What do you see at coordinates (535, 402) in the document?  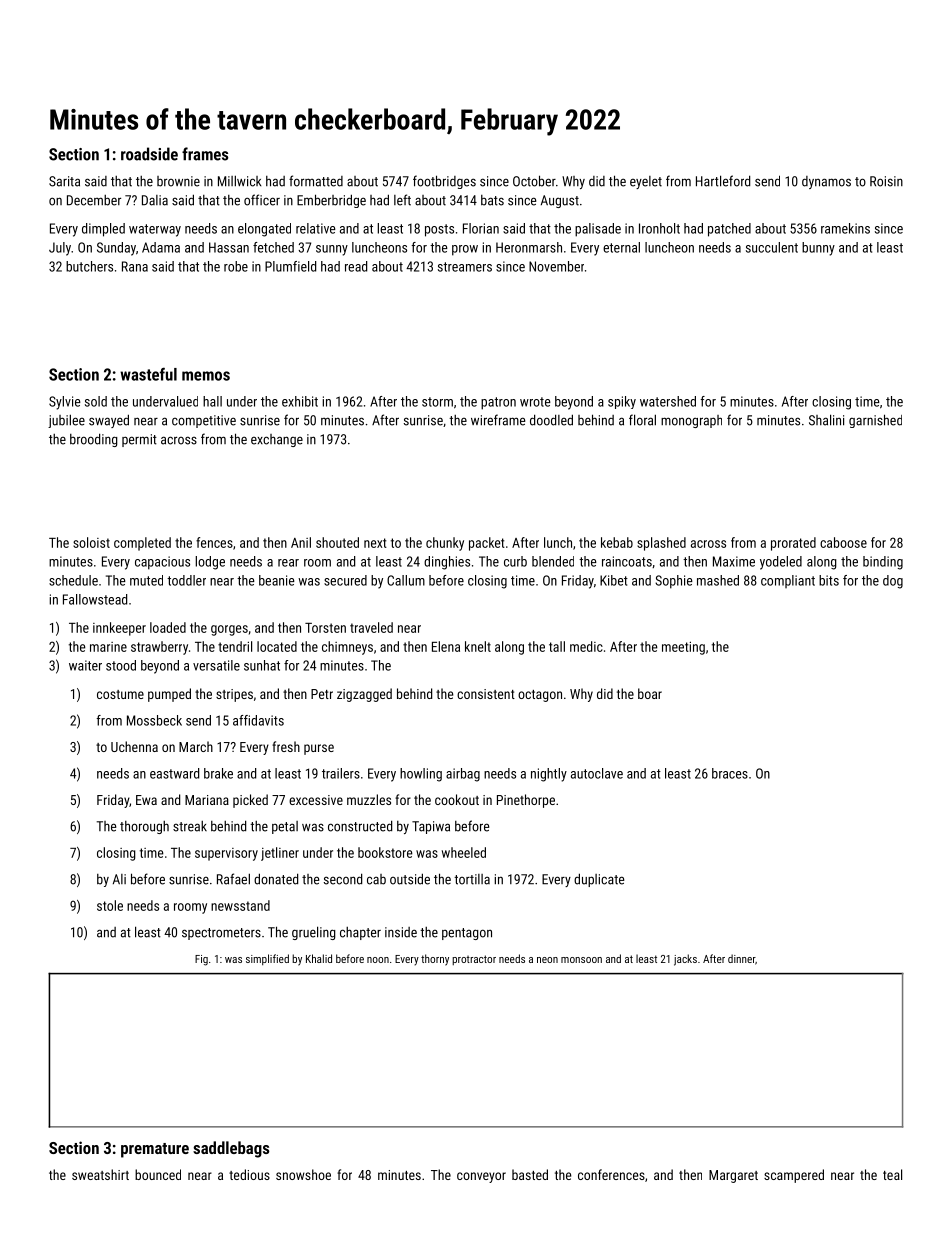 I see `wrote` at bounding box center [535, 402].
